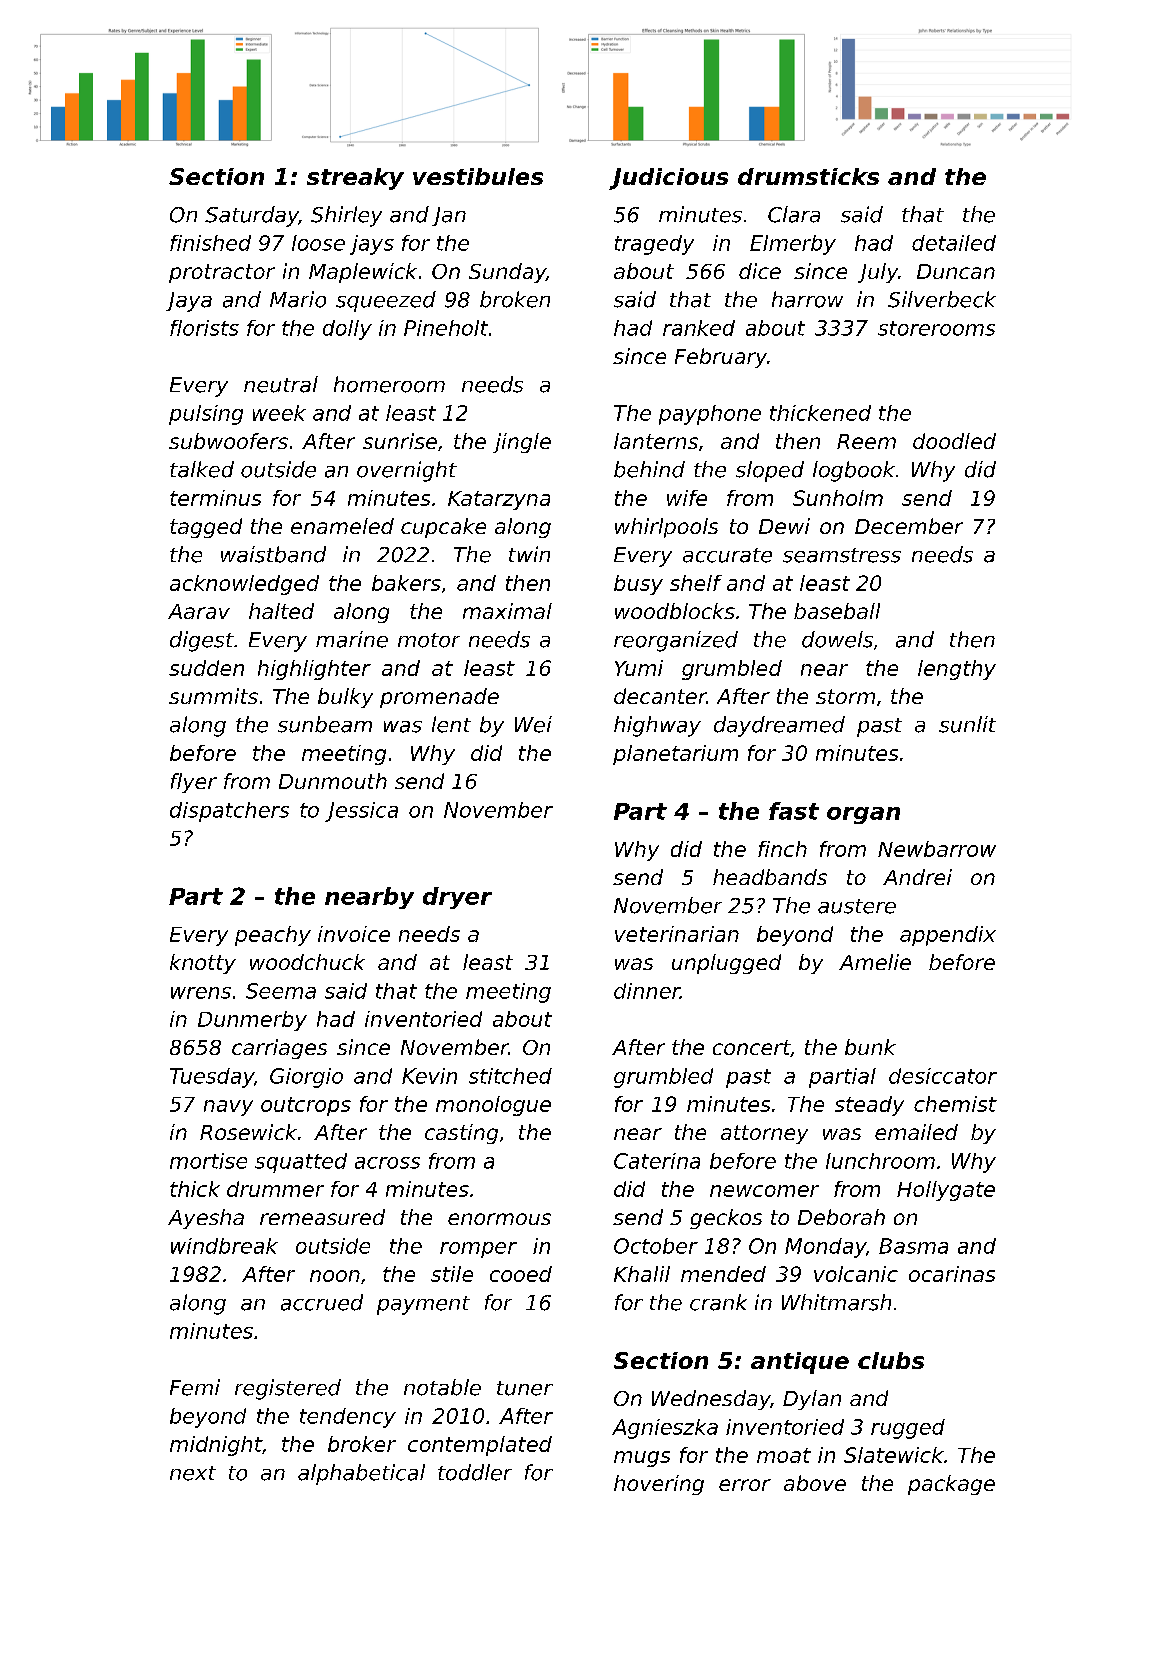  Describe the element at coordinates (499, 500) in the screenshot. I see `Katarzyna` at that location.
